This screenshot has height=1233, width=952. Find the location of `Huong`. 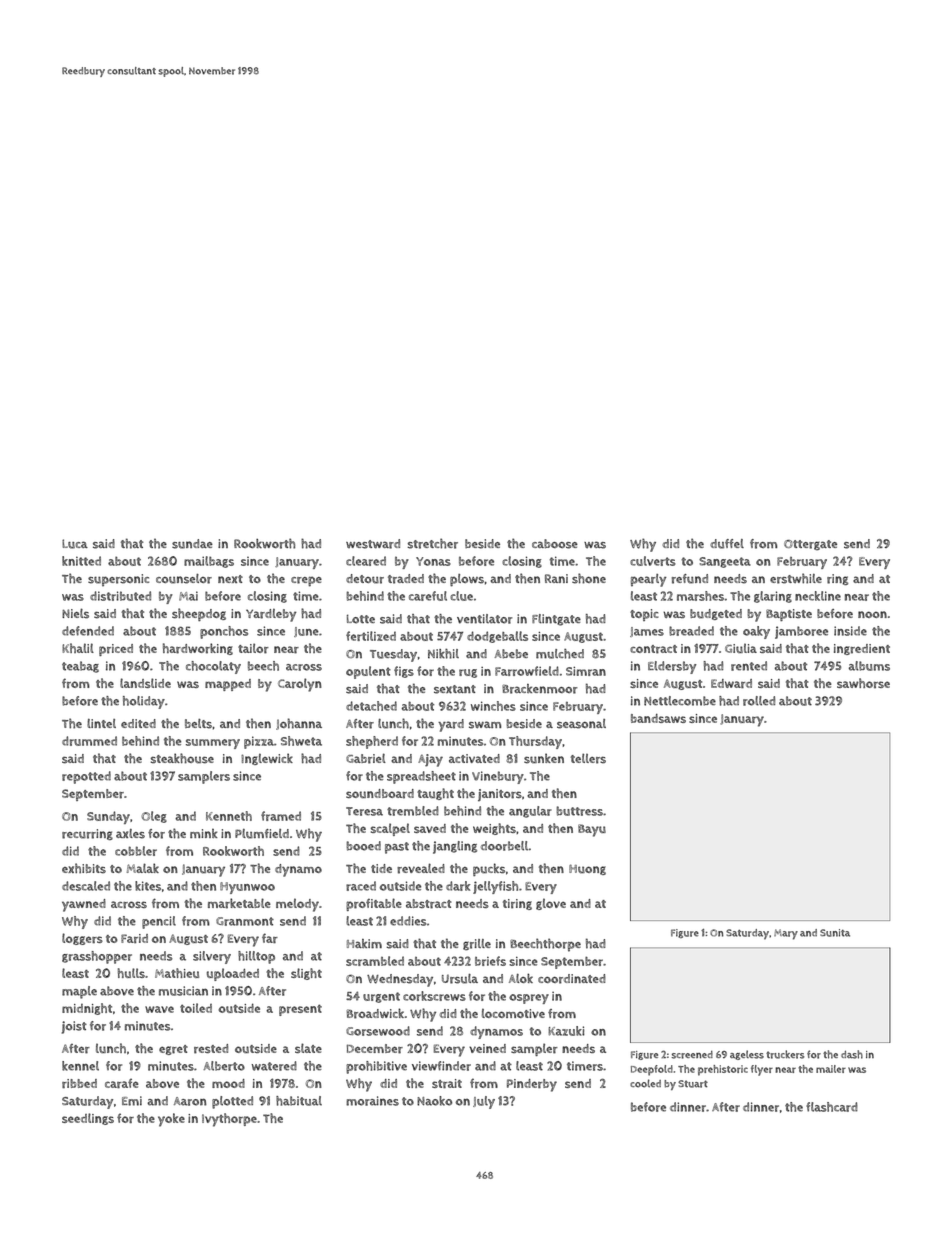

Huong is located at coordinates (587, 869).
